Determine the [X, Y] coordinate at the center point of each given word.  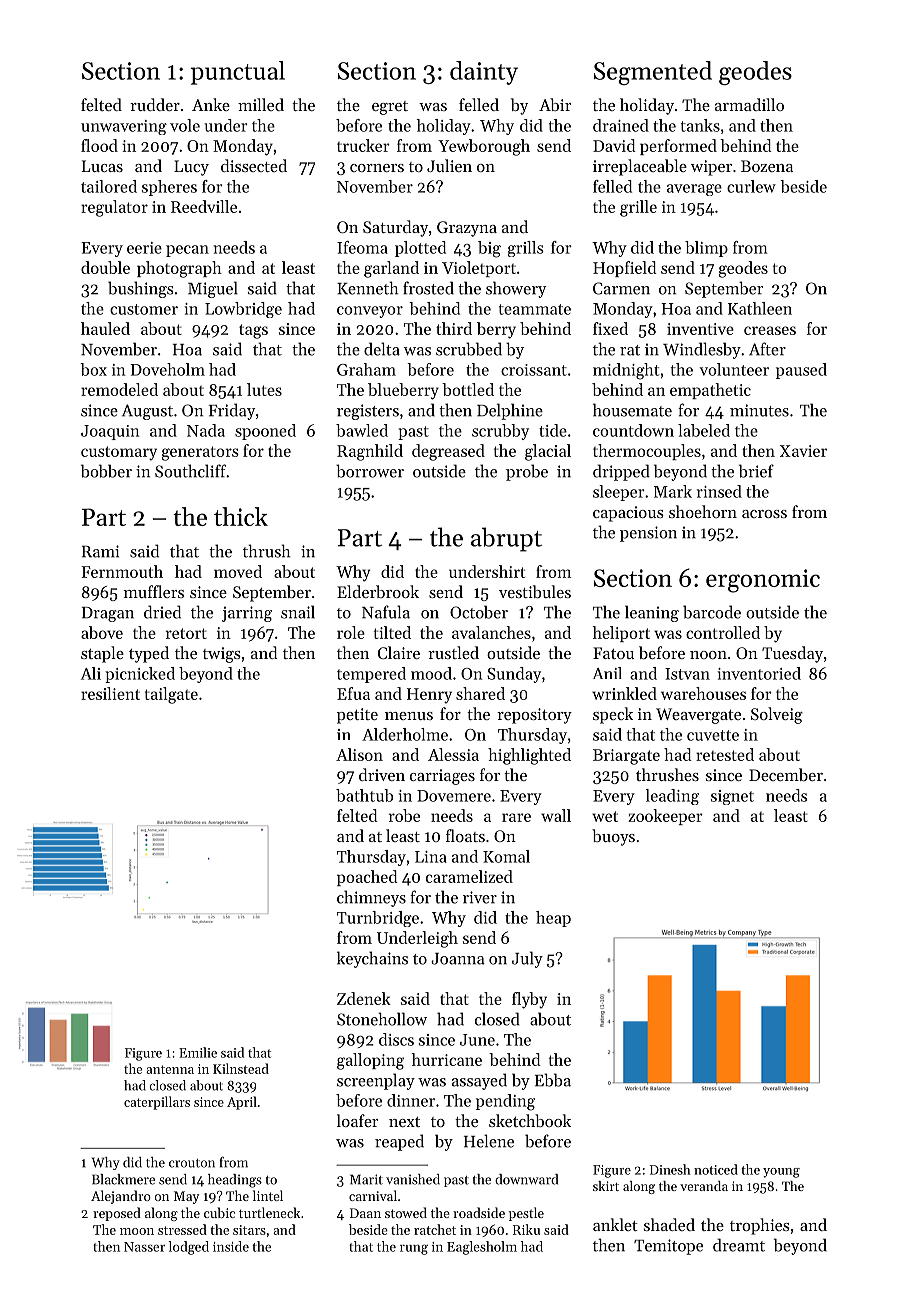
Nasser [144, 1247]
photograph [179, 269]
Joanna [458, 959]
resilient [110, 693]
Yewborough [484, 147]
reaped [399, 1142]
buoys [613, 837]
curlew [751, 186]
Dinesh [670, 1169]
